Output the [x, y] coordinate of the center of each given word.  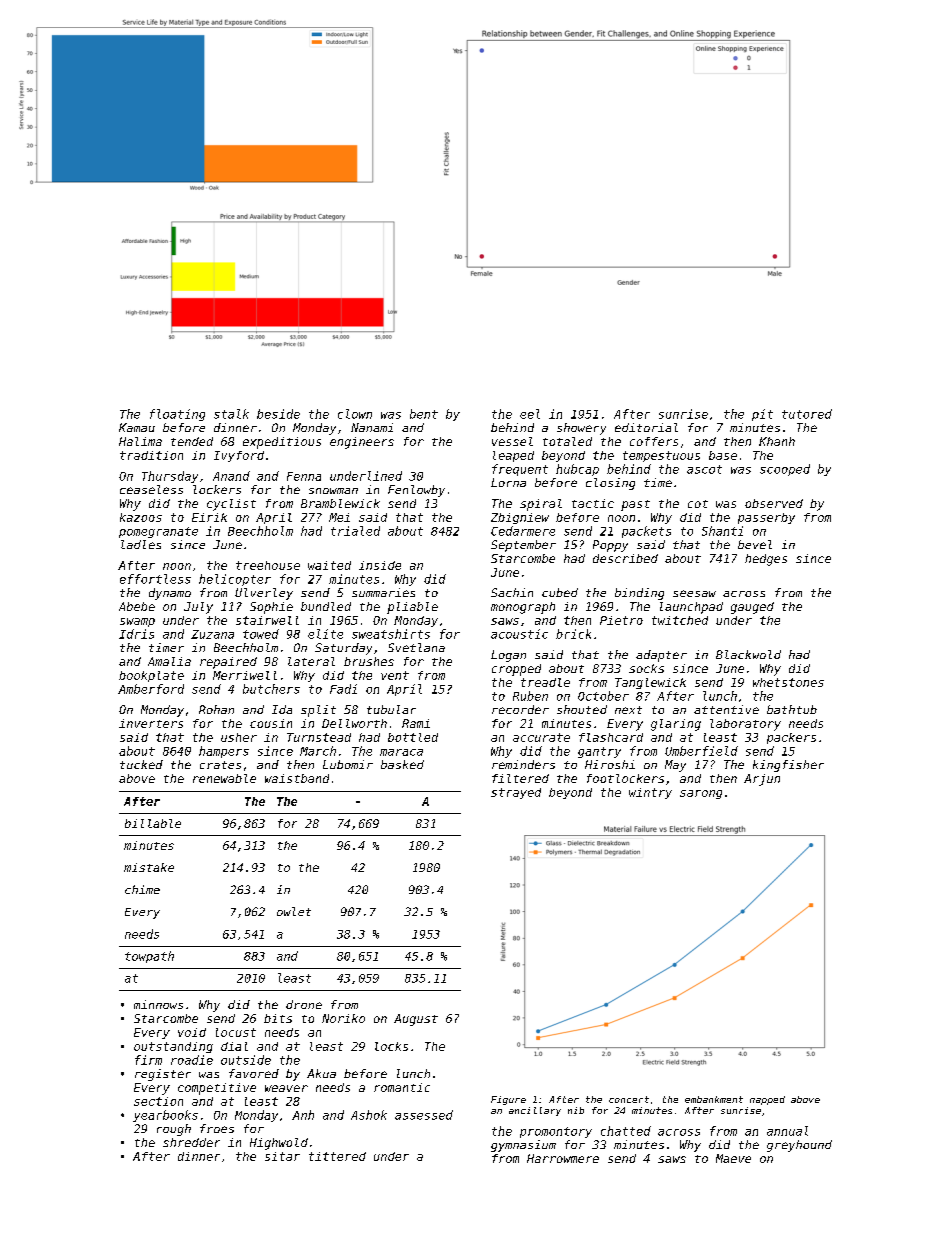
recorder [520, 709]
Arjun [762, 780]
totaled [567, 441]
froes [217, 1128]
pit [762, 415]
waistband [297, 778]
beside [278, 414]
